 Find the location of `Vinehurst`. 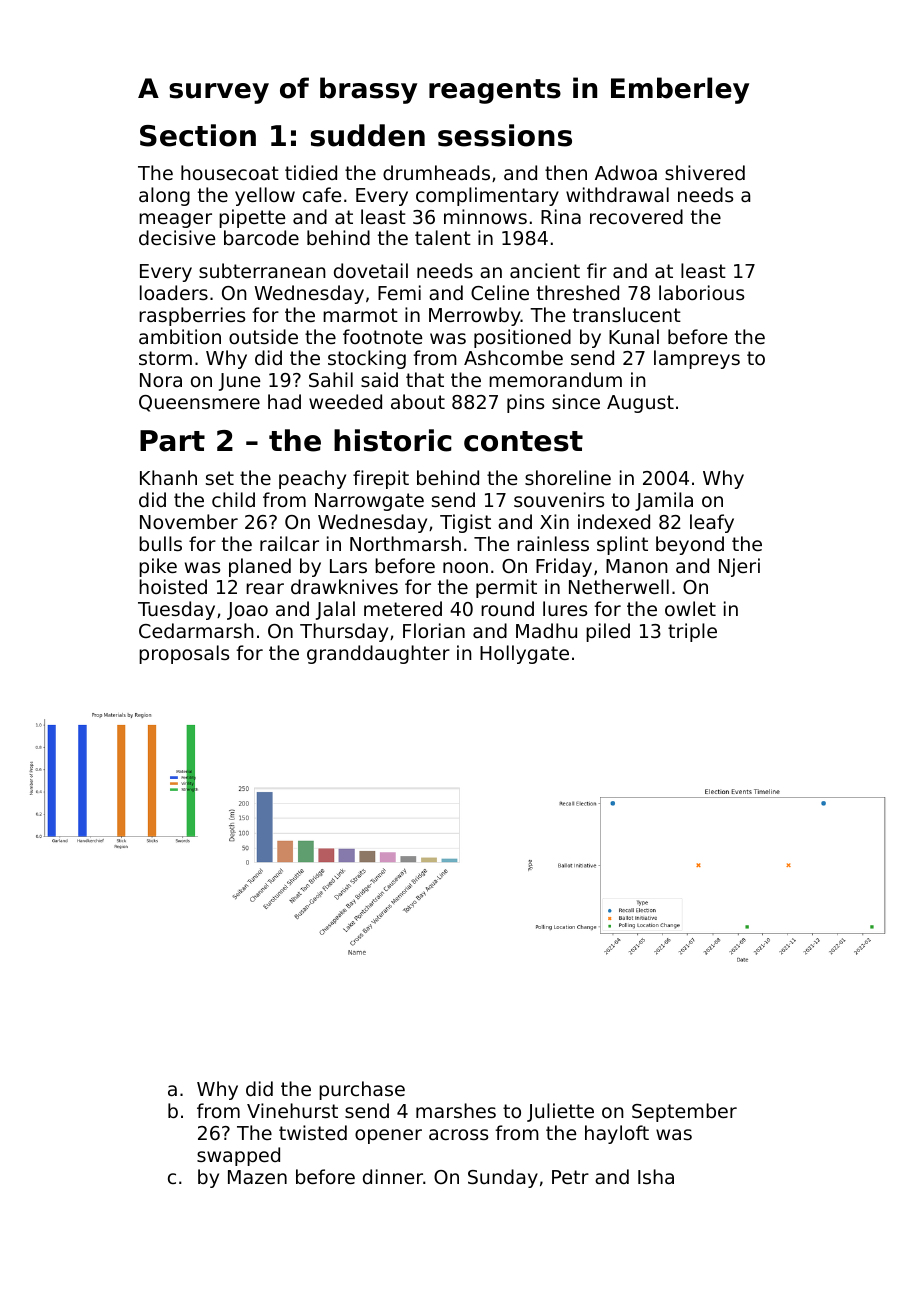

Vinehurst is located at coordinates (292, 1110).
